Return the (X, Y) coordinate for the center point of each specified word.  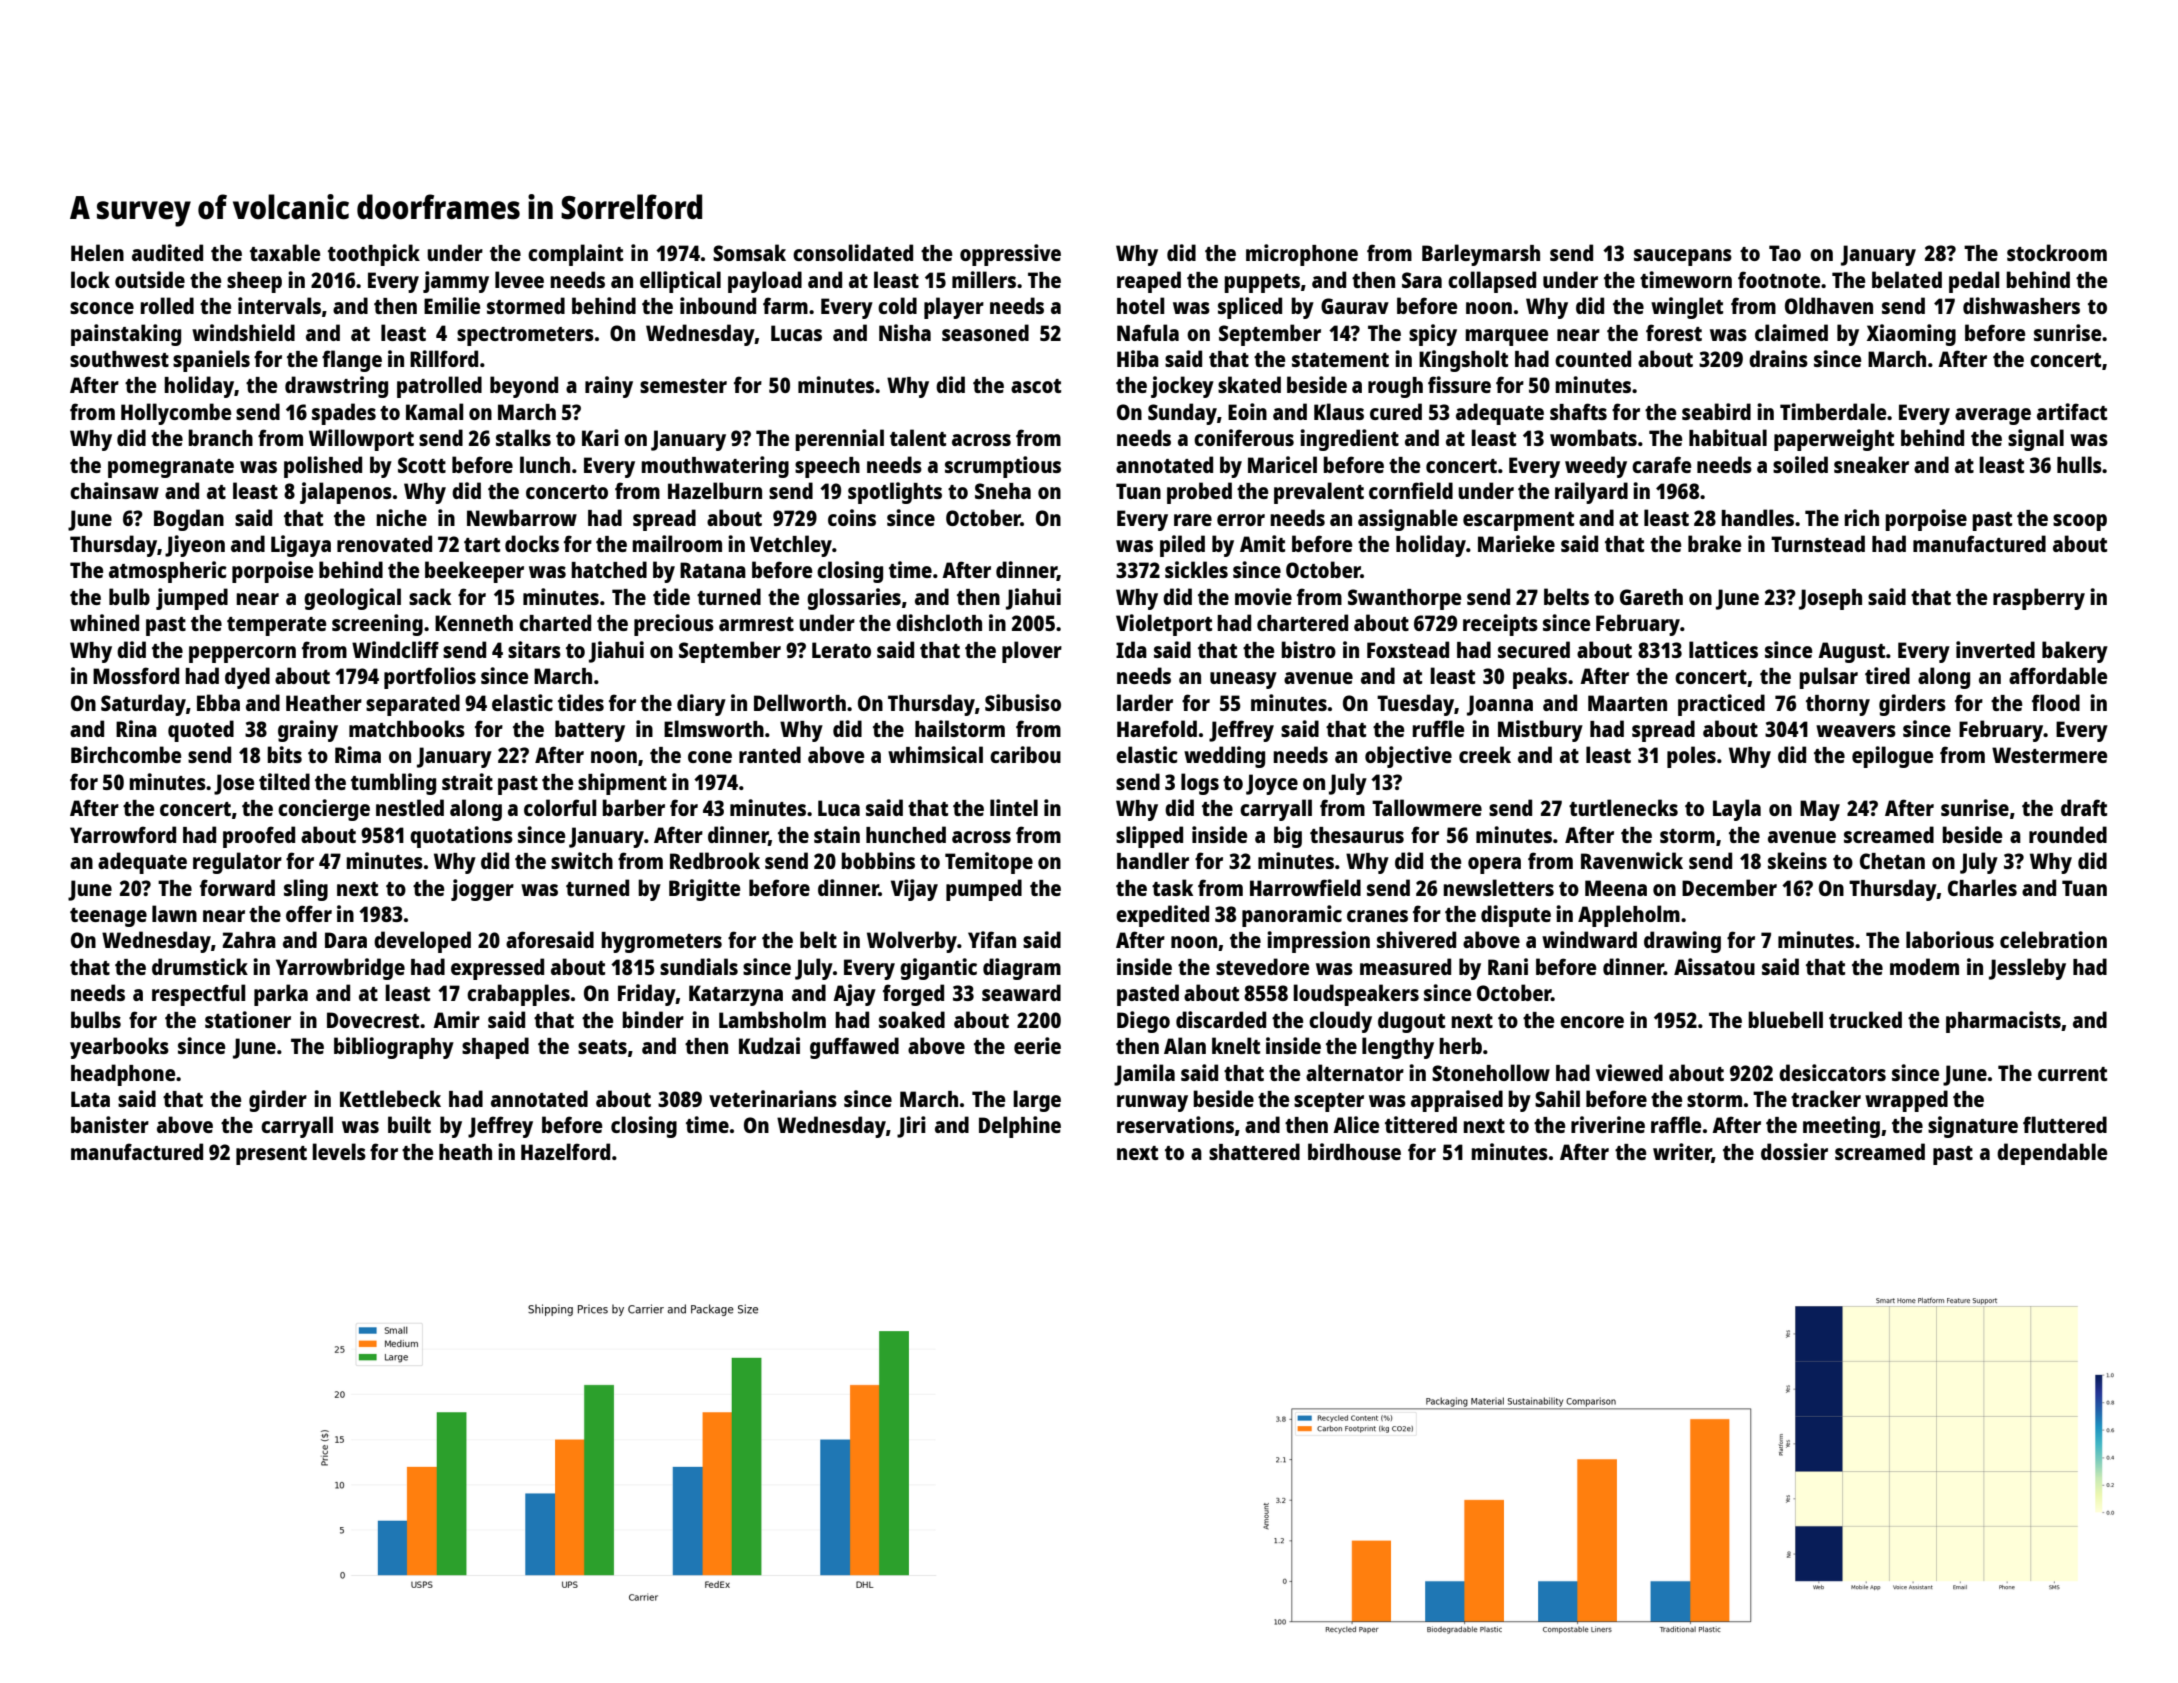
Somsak (749, 252)
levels (339, 1151)
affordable (2058, 675)
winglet (1687, 308)
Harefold (1157, 728)
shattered (1254, 1151)
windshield (243, 332)
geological (352, 599)
